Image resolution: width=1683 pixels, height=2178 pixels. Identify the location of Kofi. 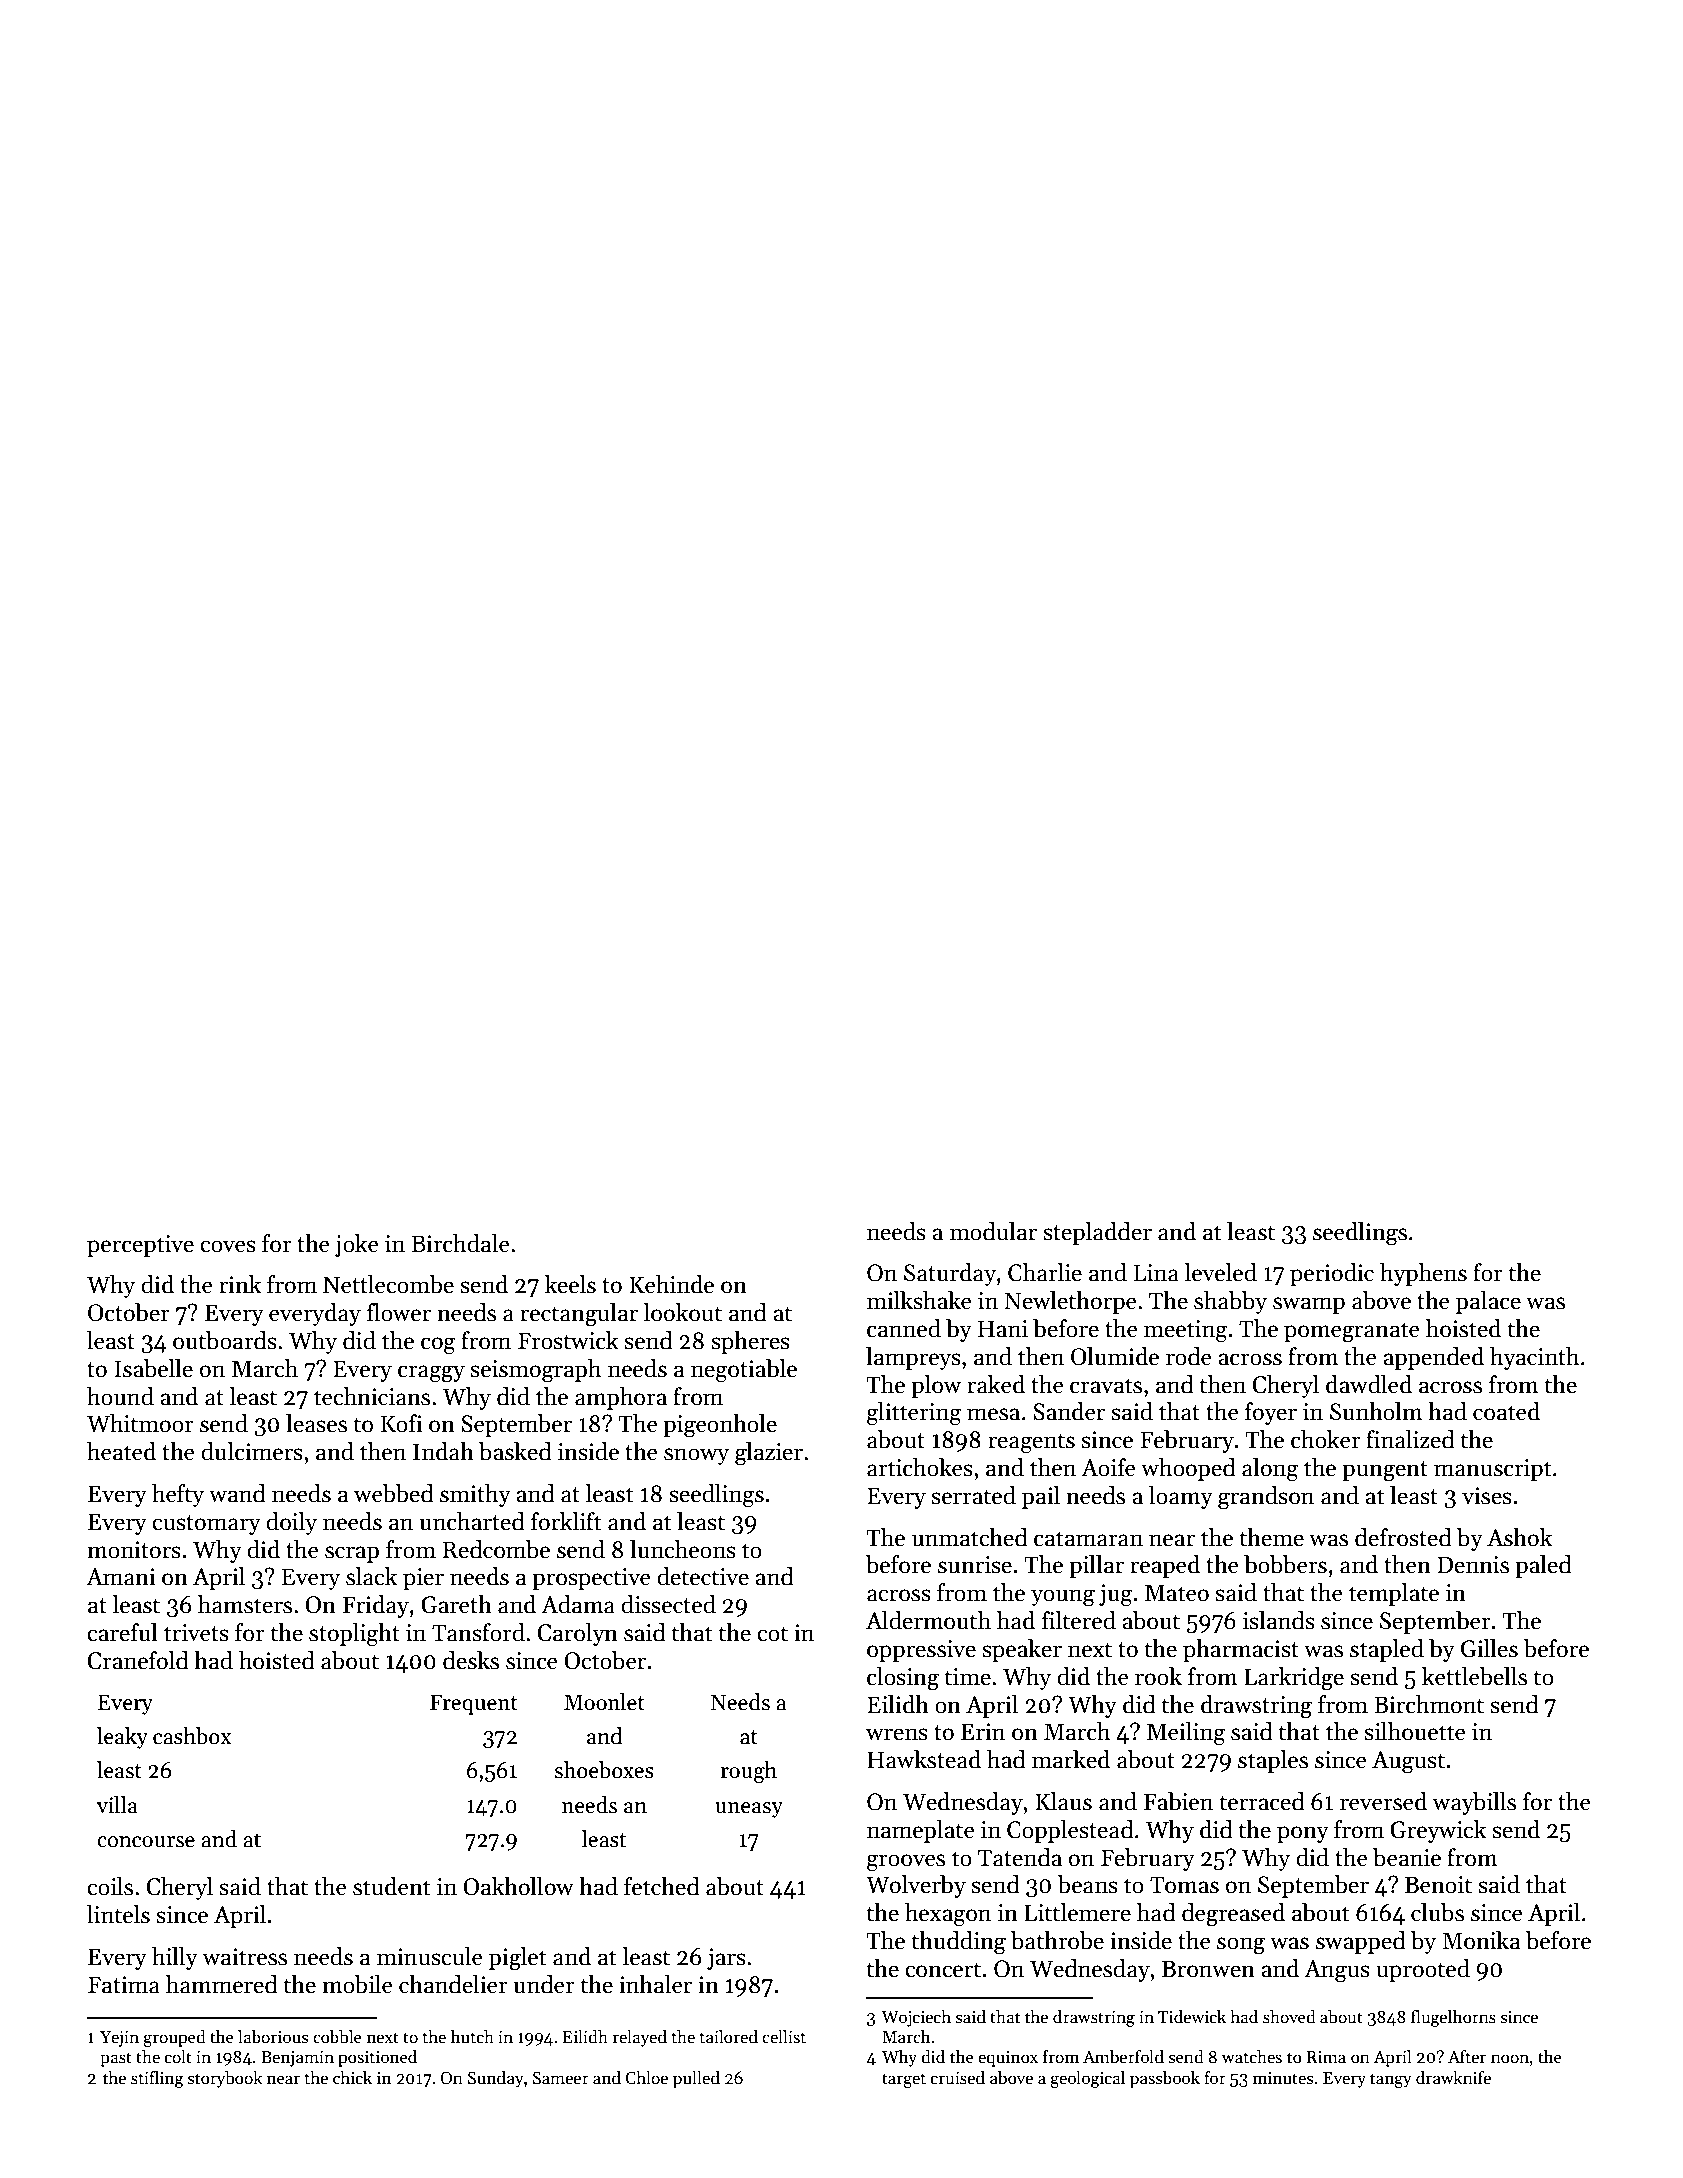
(402, 1423).
